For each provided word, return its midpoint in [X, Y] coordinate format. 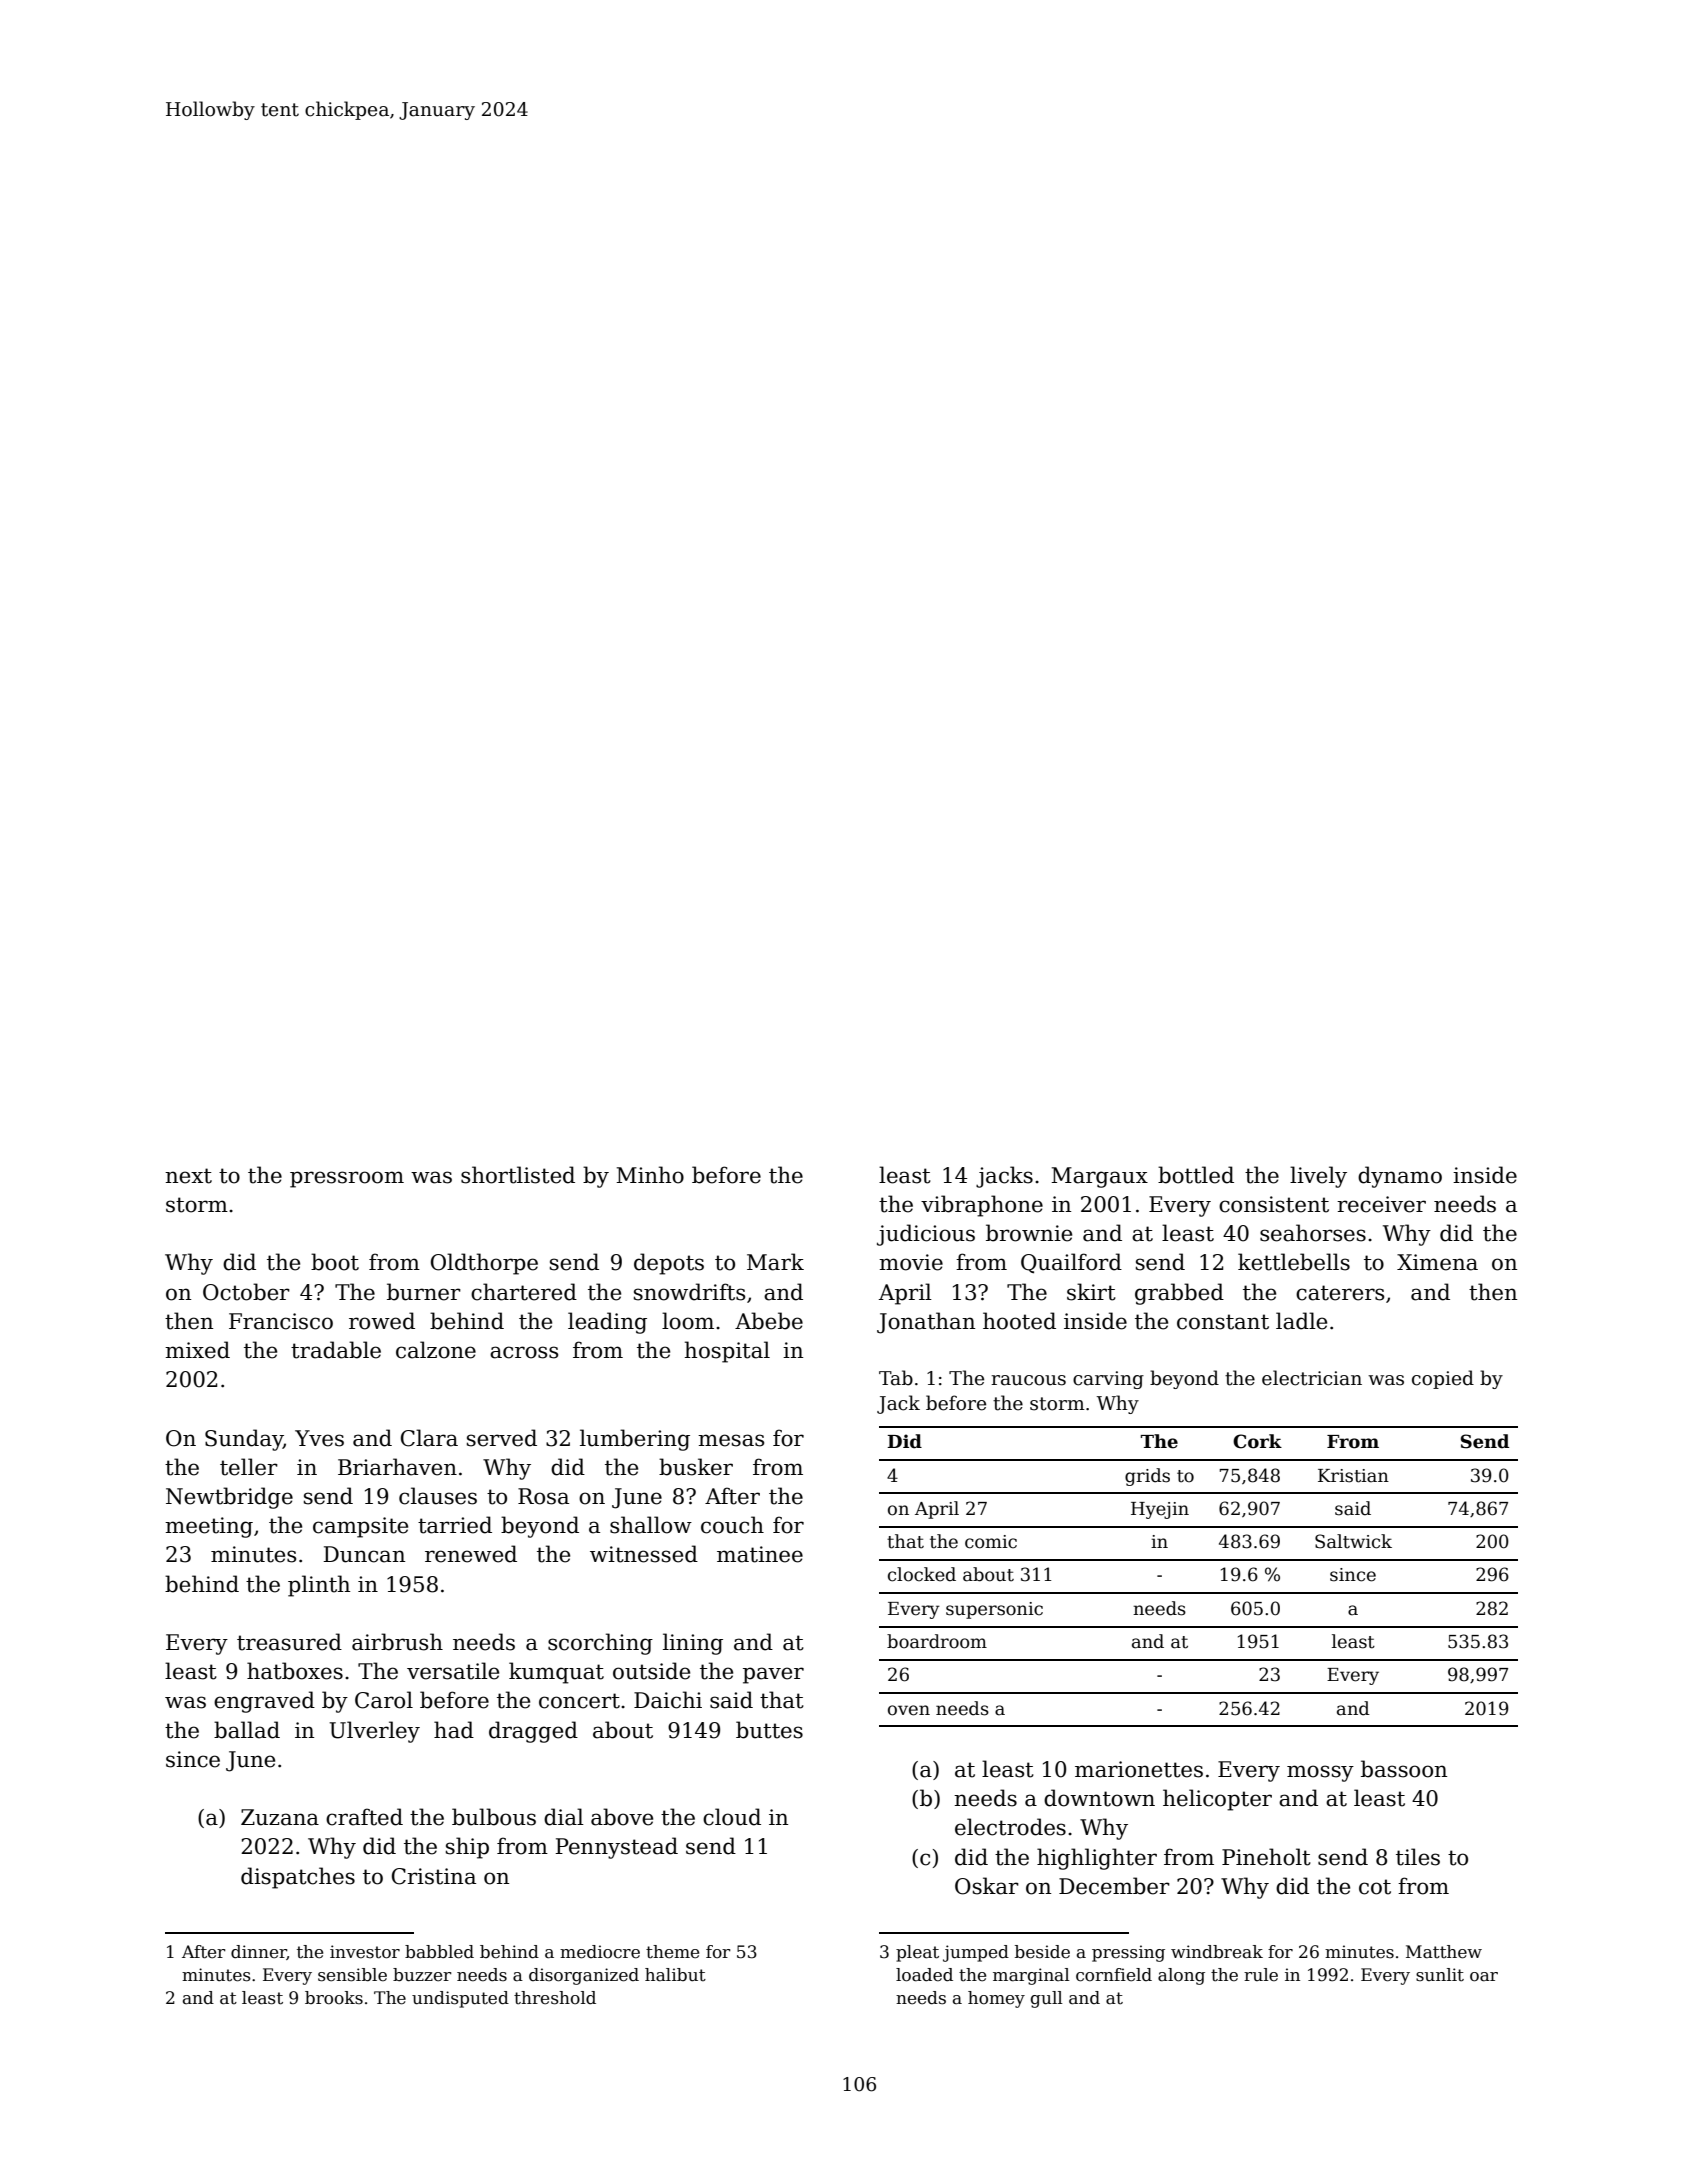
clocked [922, 1574]
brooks [334, 1998]
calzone [436, 1350]
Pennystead [616, 1848]
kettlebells [1294, 1262]
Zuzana [280, 1817]
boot [335, 1262]
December [1114, 1886]
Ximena [1437, 1262]
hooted [1019, 1321]
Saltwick [1353, 1541]
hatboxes [295, 1671]
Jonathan [926, 1323]
